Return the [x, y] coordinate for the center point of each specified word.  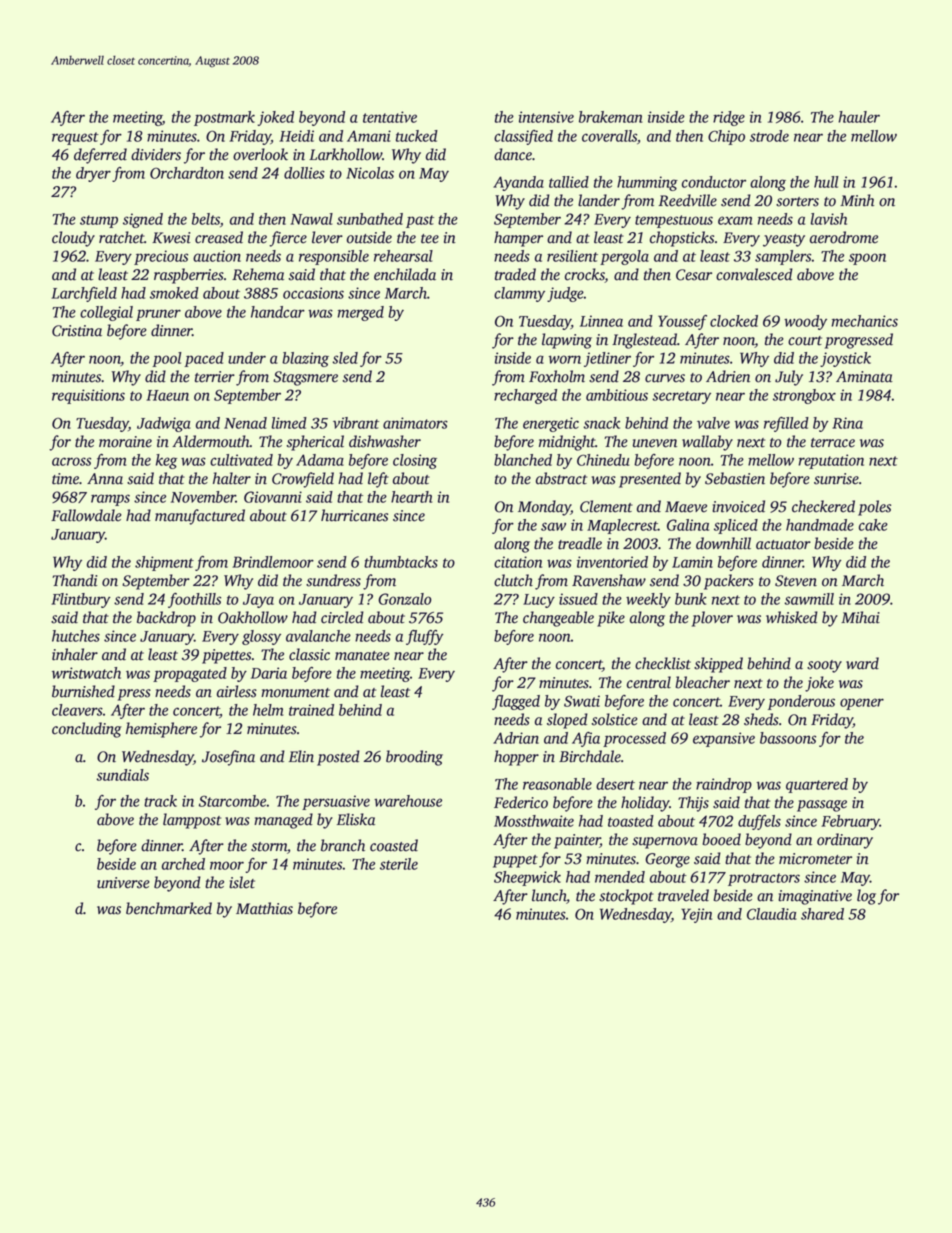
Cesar [694, 275]
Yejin [696, 915]
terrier [215, 377]
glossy [261, 637]
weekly [648, 600]
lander [599, 200]
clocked [734, 321]
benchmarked [169, 908]
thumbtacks [401, 562]
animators [415, 423]
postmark [224, 118]
